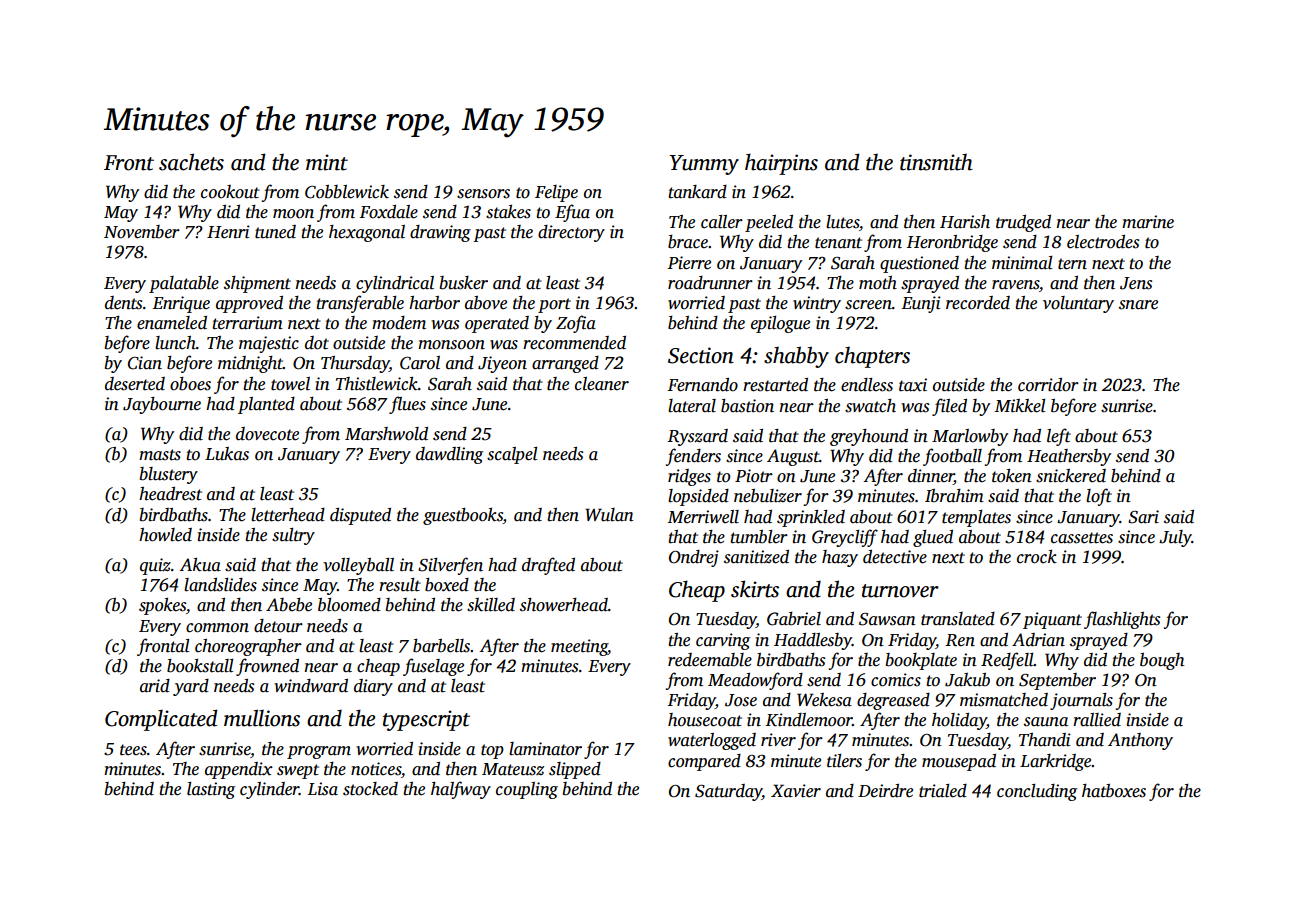  What do you see at coordinates (172, 323) in the image?
I see `enameled` at bounding box center [172, 323].
